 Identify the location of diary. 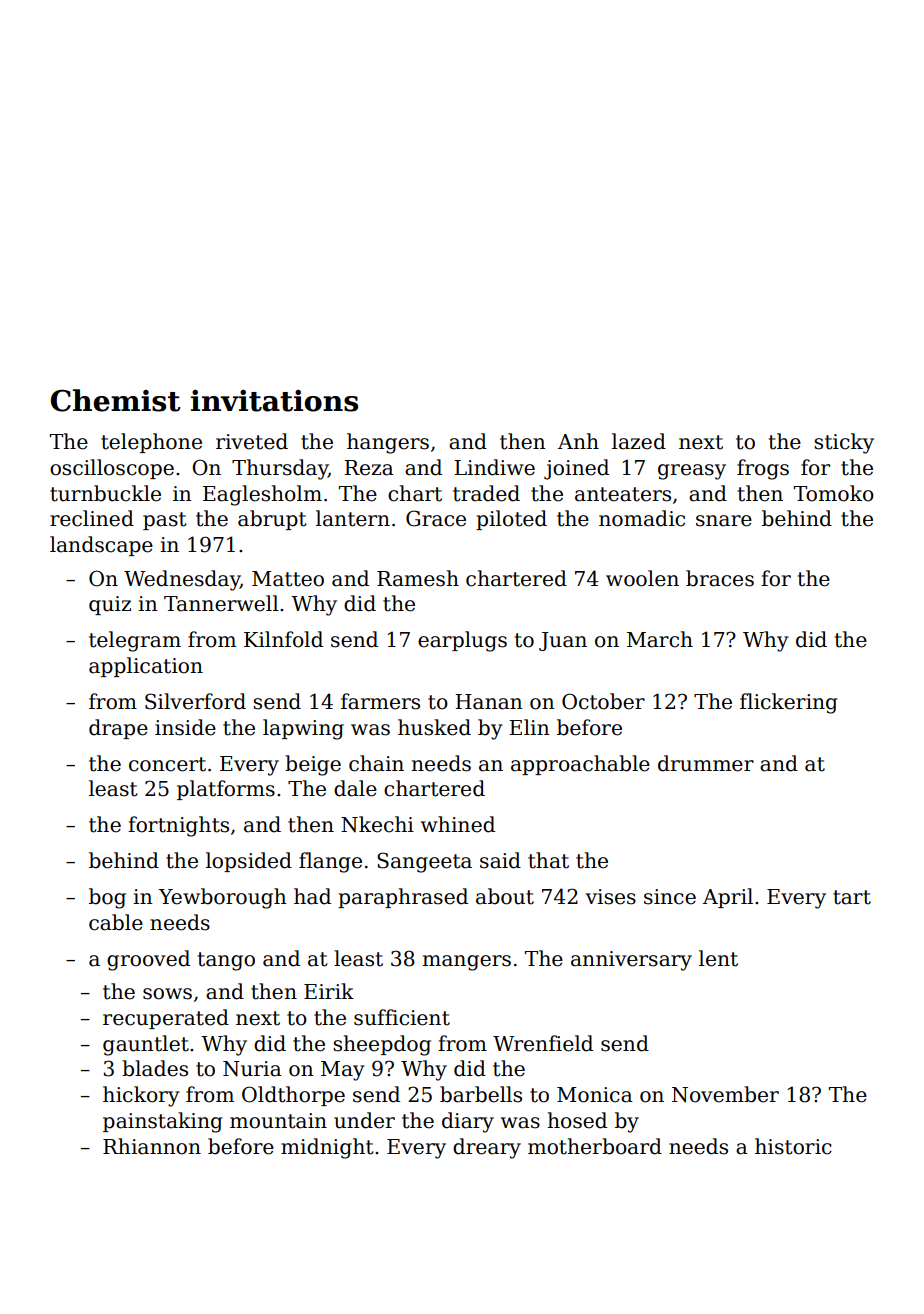
(468, 1122).
